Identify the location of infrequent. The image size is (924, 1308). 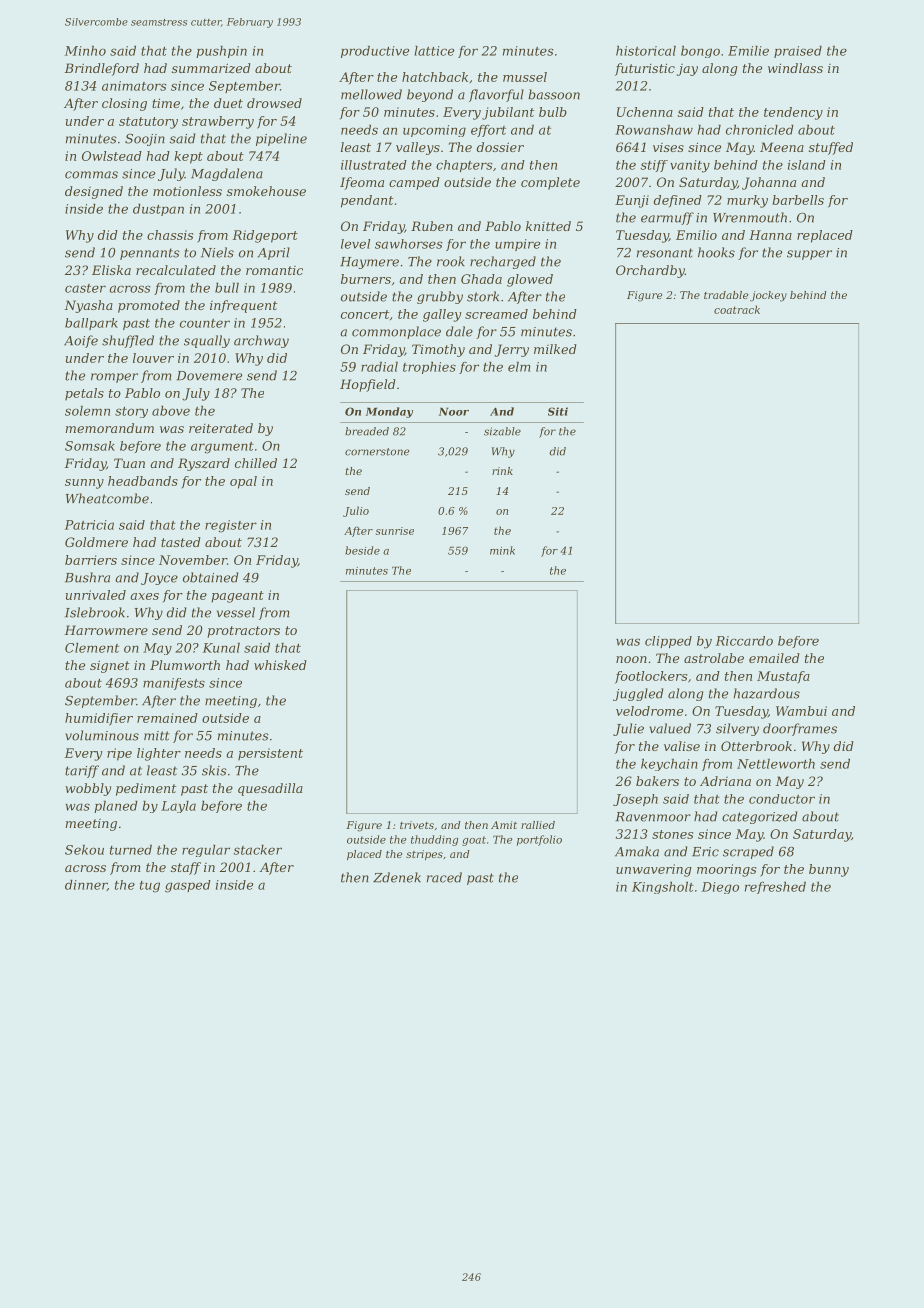
(243, 306).
